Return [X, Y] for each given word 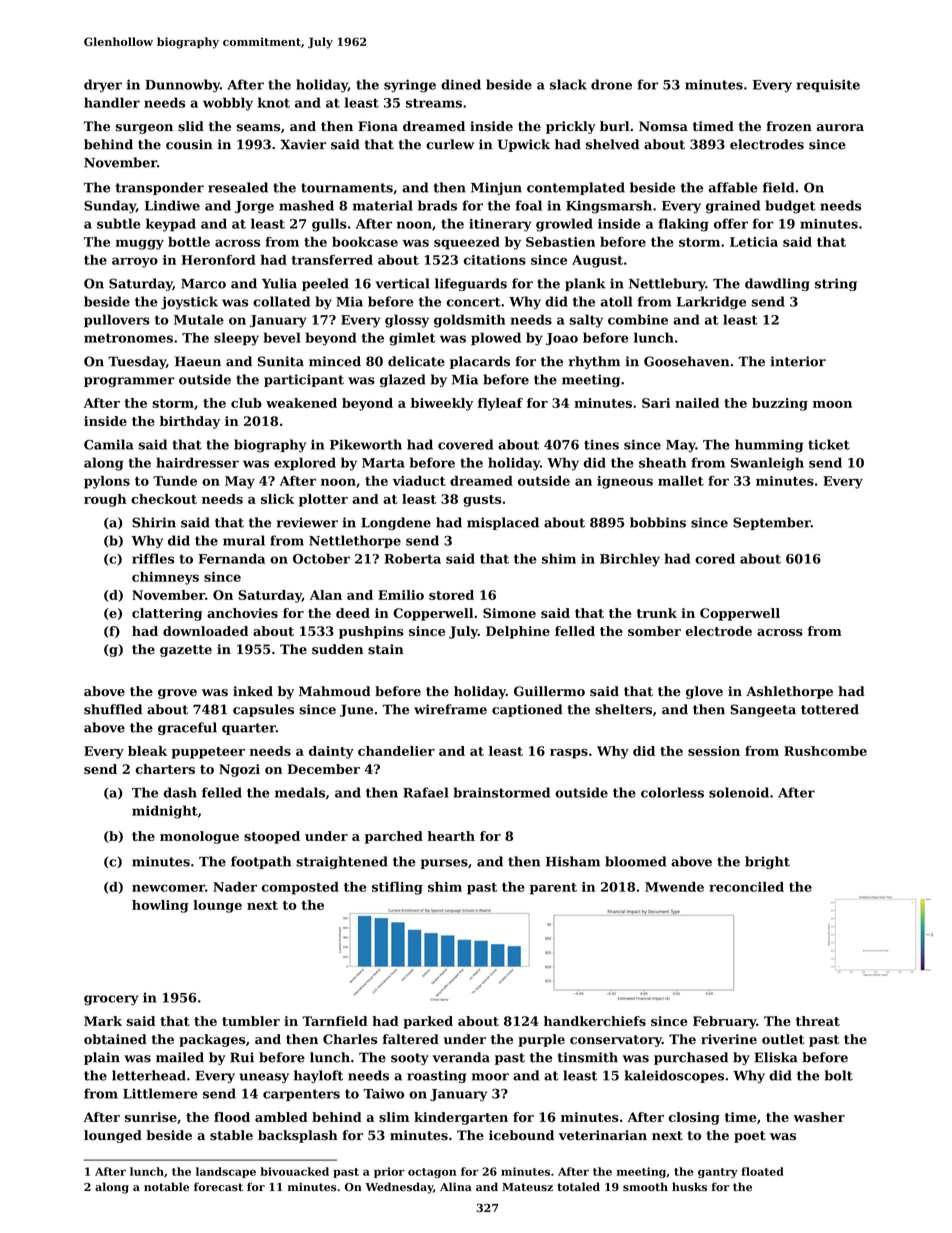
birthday [190, 422]
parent [553, 889]
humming [769, 446]
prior [389, 1172]
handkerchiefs [595, 1021]
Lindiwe [172, 205]
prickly [571, 127]
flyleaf [500, 404]
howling [160, 906]
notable [166, 1187]
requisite [828, 85]
